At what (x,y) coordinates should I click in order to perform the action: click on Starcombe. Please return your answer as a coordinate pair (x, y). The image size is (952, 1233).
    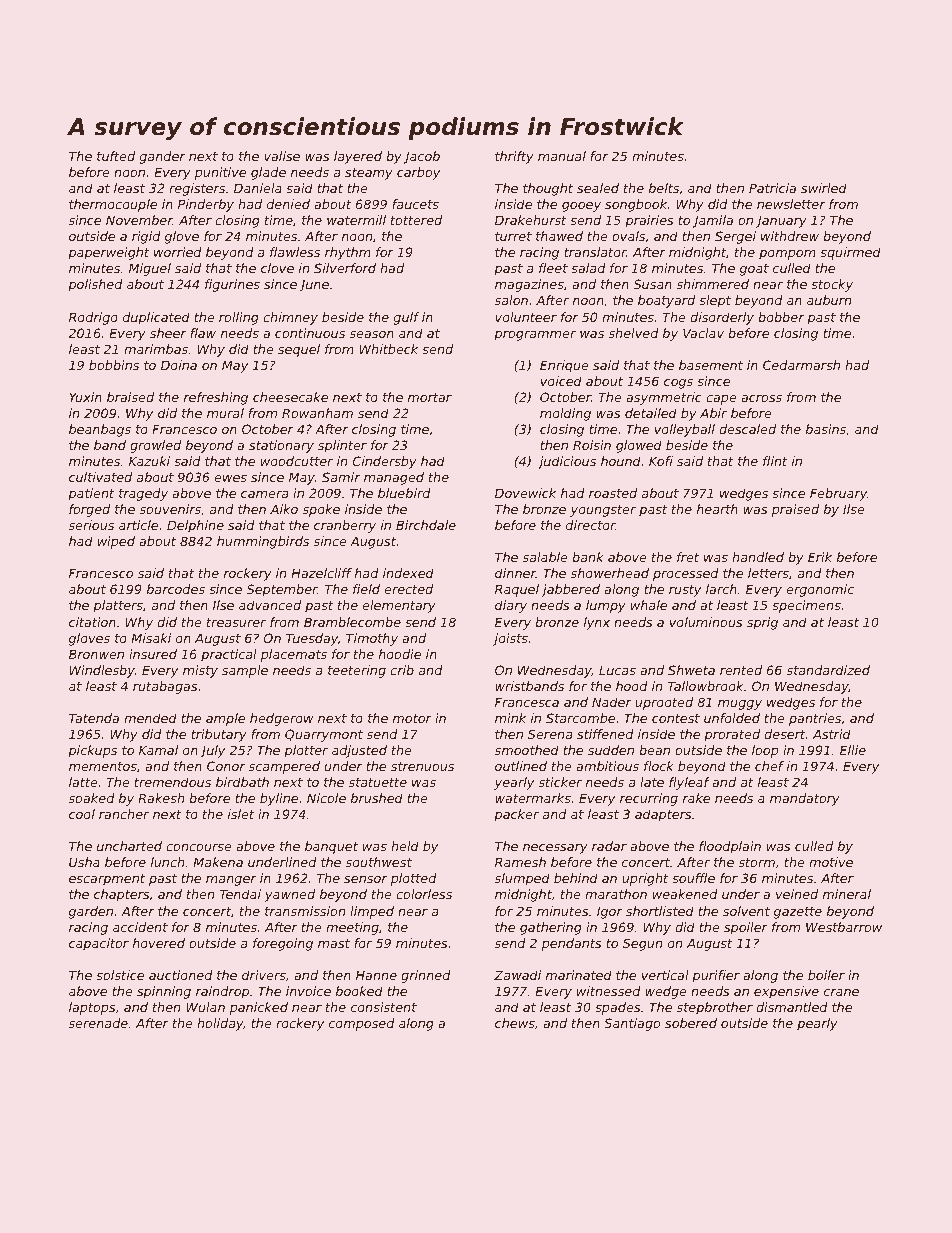
    Looking at the image, I should click on (580, 718).
